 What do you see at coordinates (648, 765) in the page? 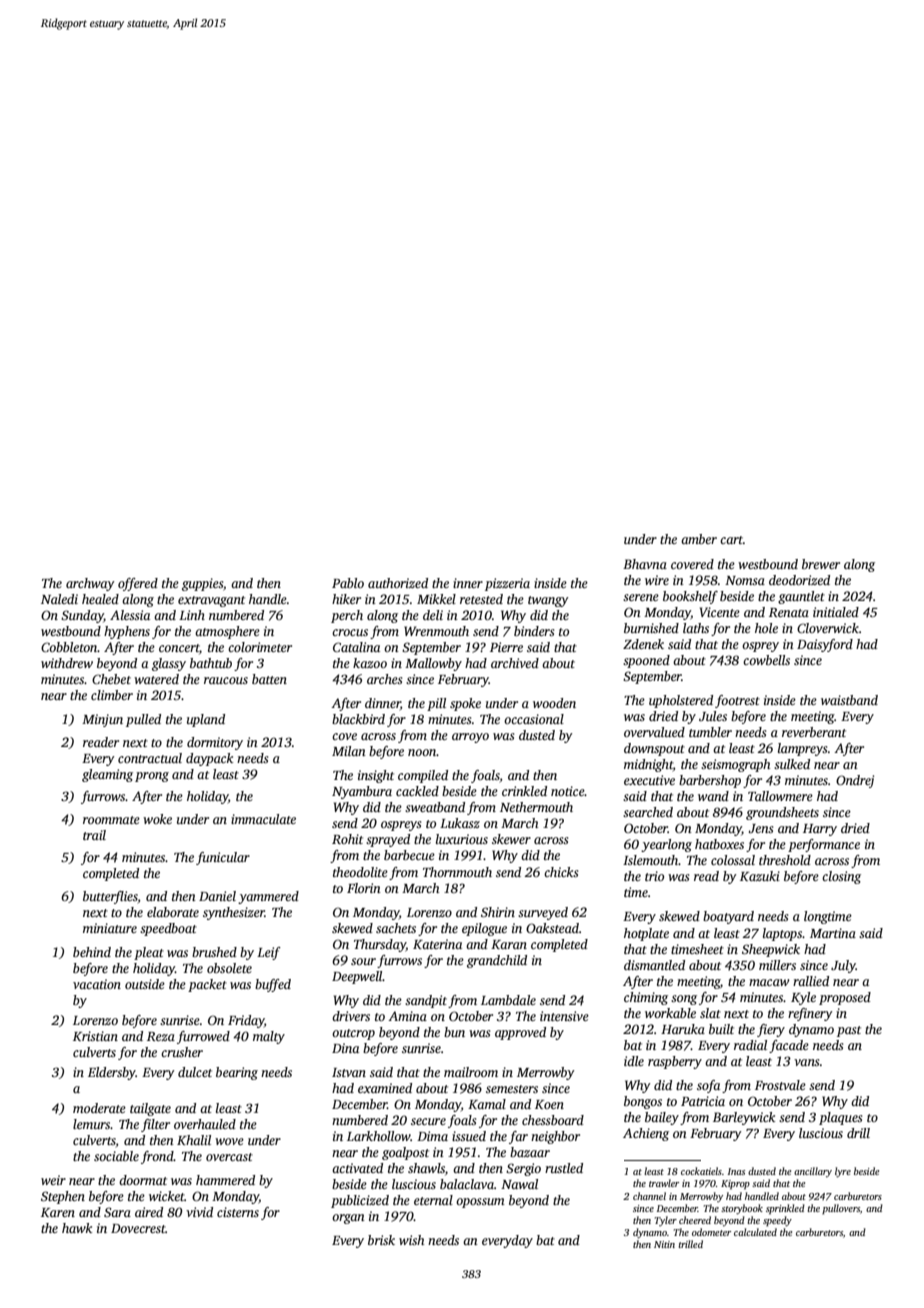
I see `midnight` at bounding box center [648, 765].
